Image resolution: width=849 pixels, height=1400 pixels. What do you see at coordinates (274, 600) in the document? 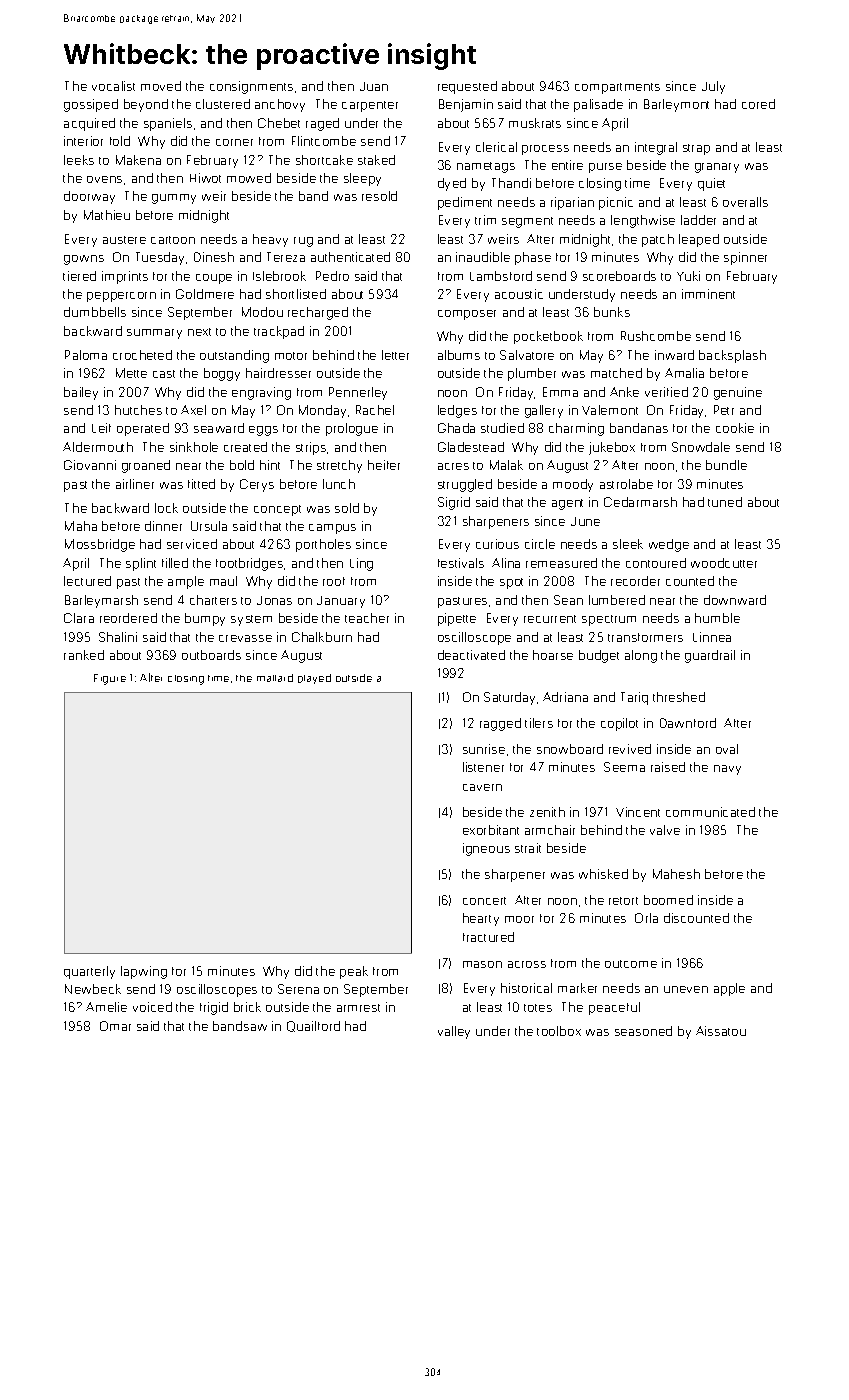
I see `Jonas` at bounding box center [274, 600].
